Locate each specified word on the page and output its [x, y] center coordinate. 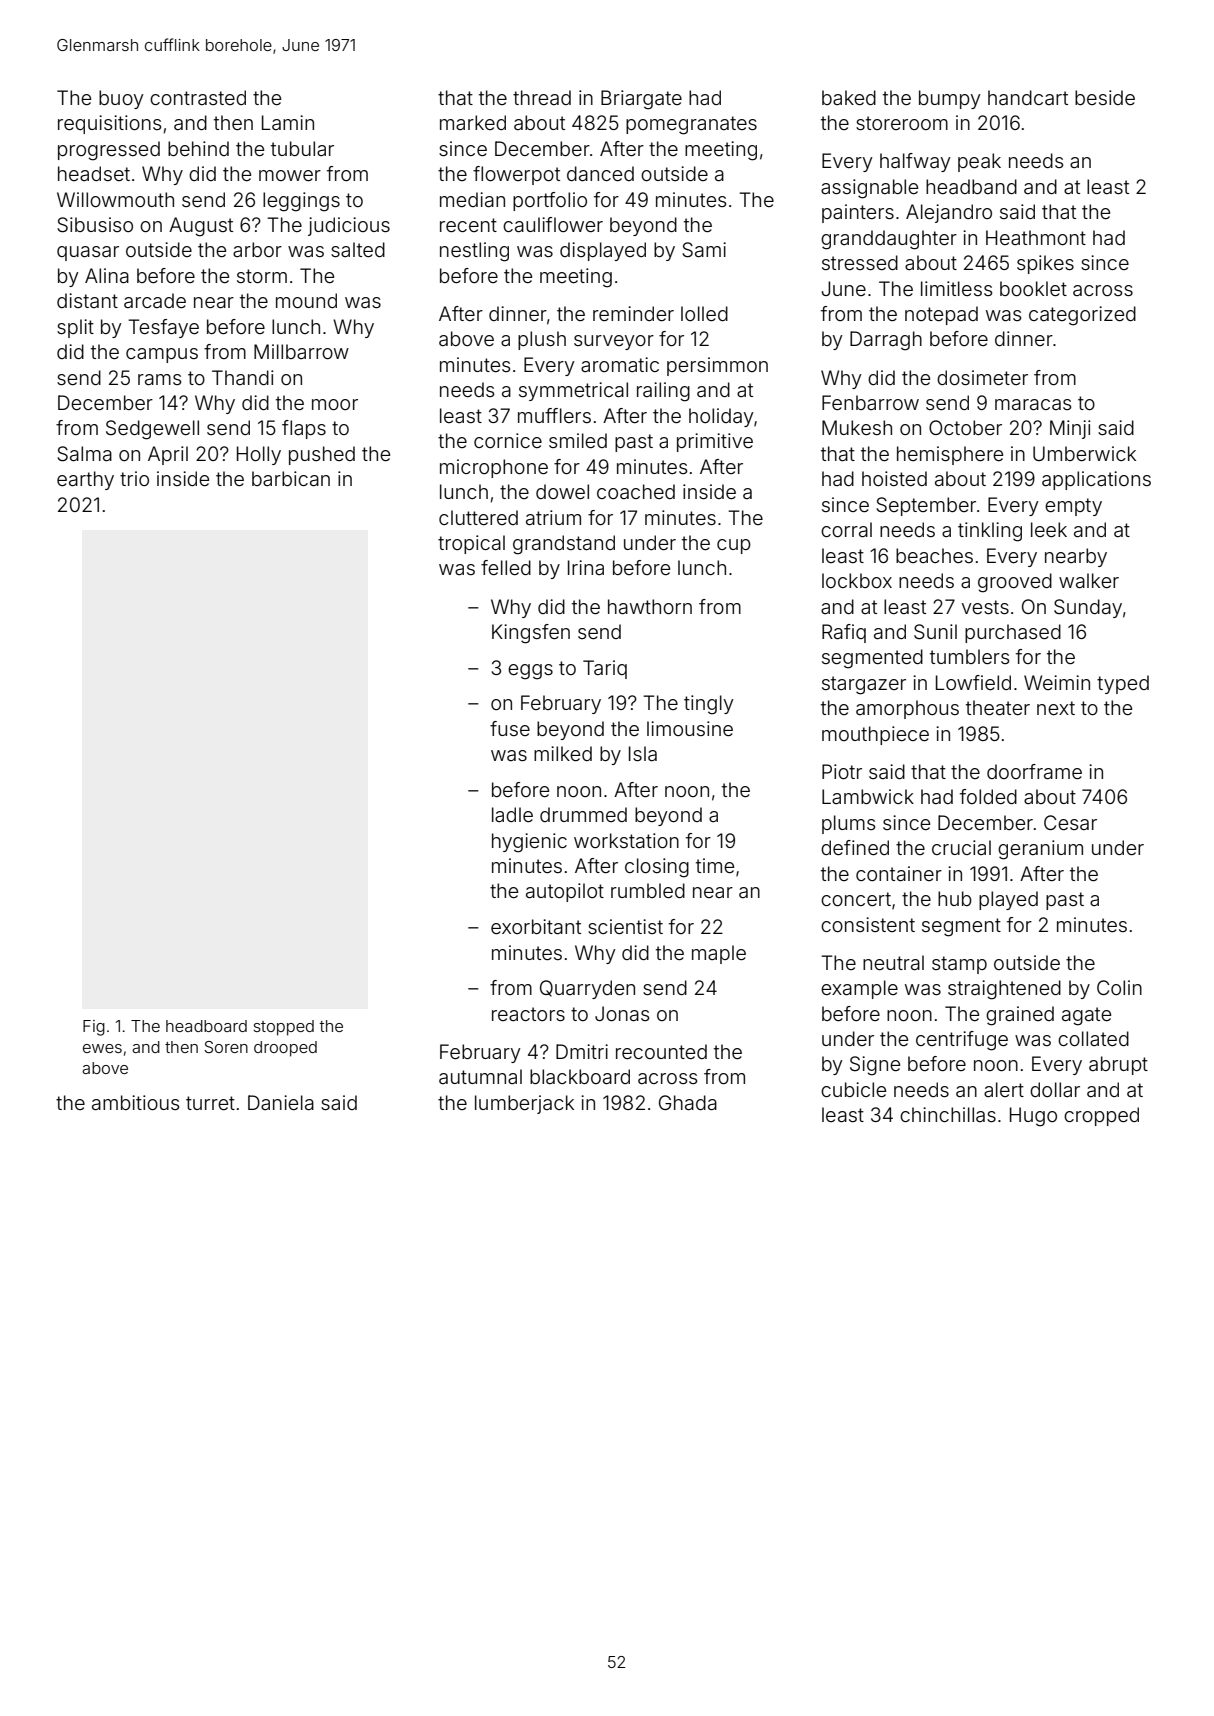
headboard [206, 1026]
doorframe [1034, 771]
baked [849, 97]
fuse [510, 728]
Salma [84, 454]
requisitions [109, 124]
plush [542, 340]
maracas [1033, 404]
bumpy [950, 99]
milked [563, 753]
